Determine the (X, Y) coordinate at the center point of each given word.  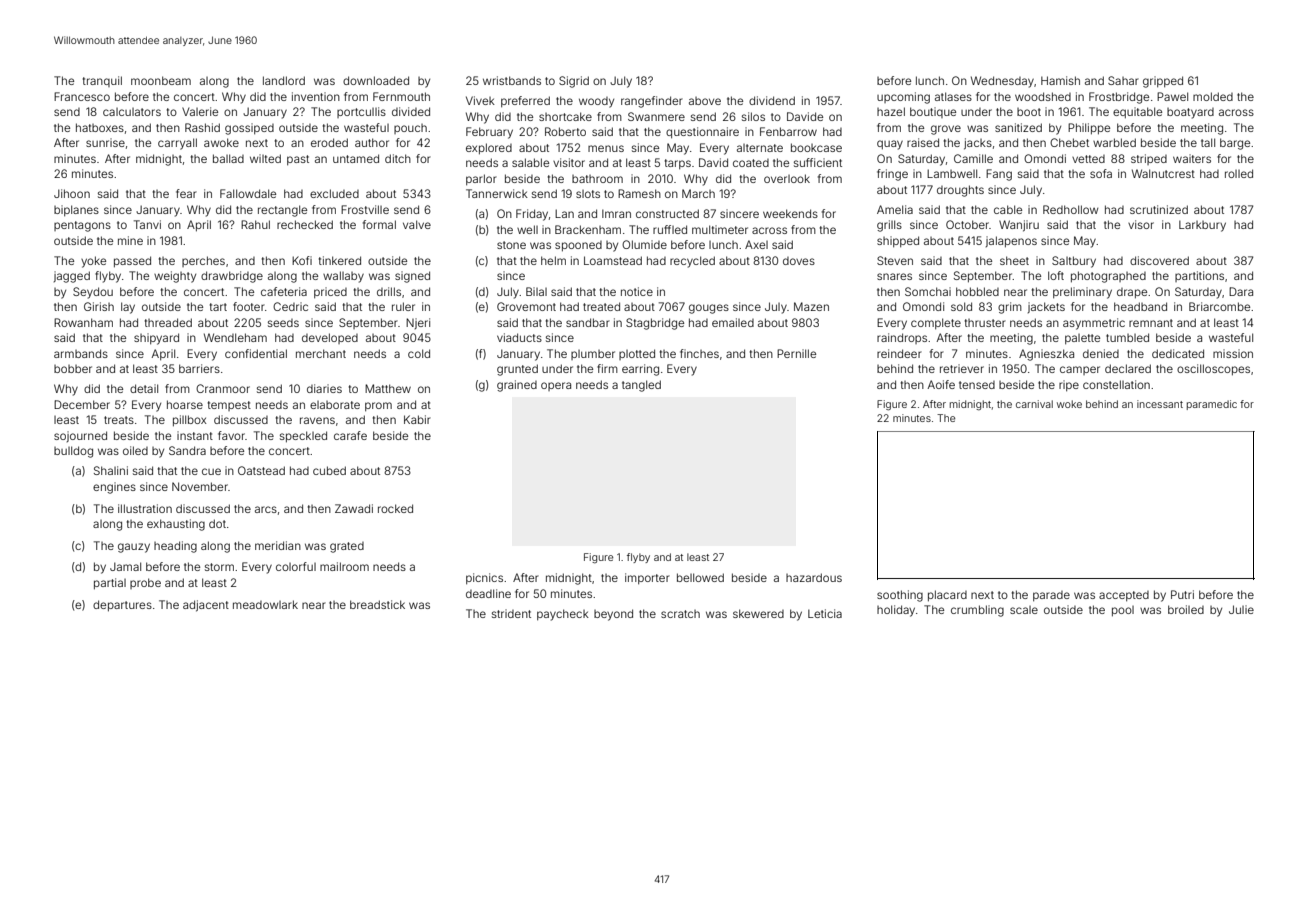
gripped (1163, 82)
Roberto (565, 131)
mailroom (344, 566)
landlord (284, 80)
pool (1123, 611)
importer (647, 578)
